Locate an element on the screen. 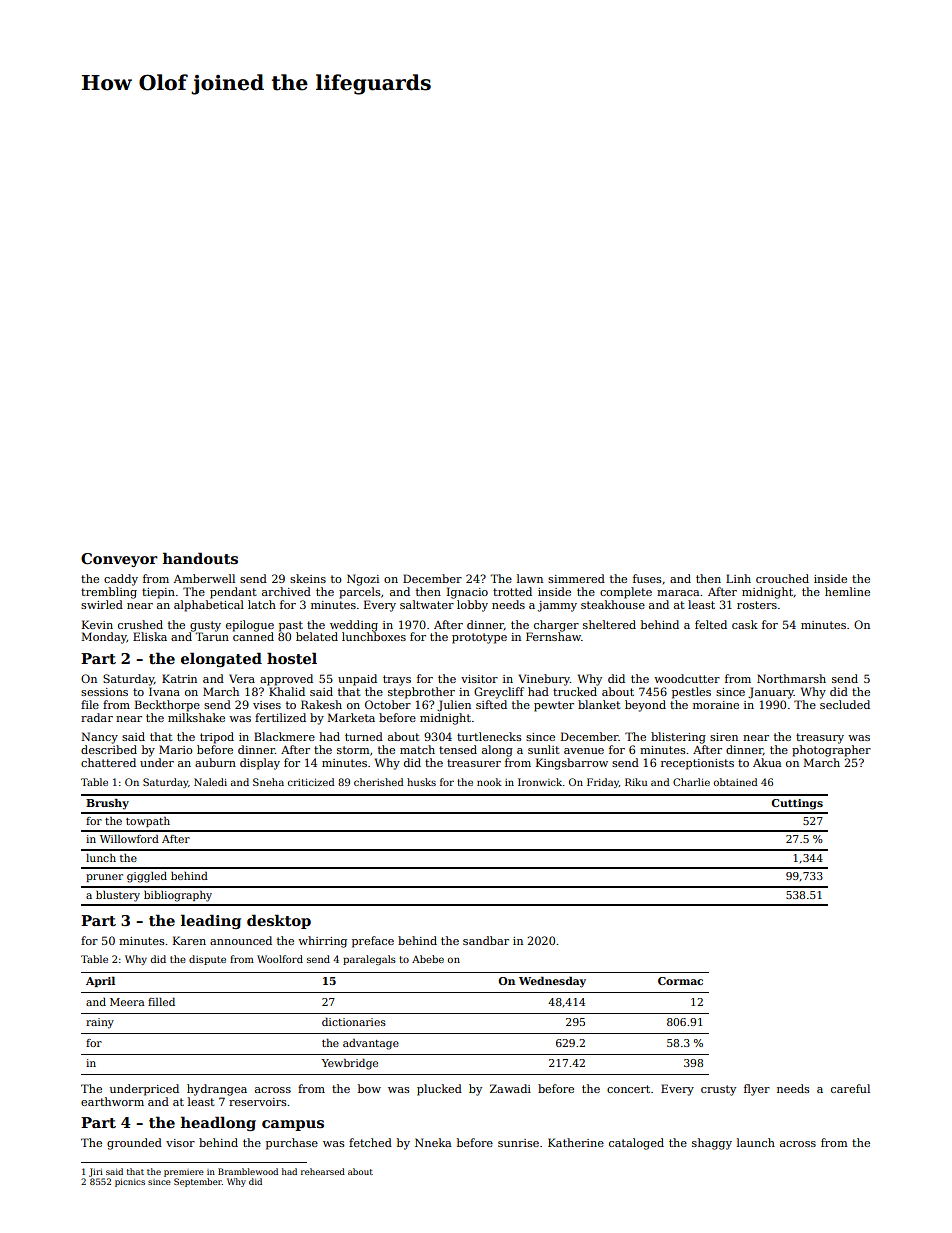 The image size is (952, 1233). Northmarsh is located at coordinates (791, 678).
